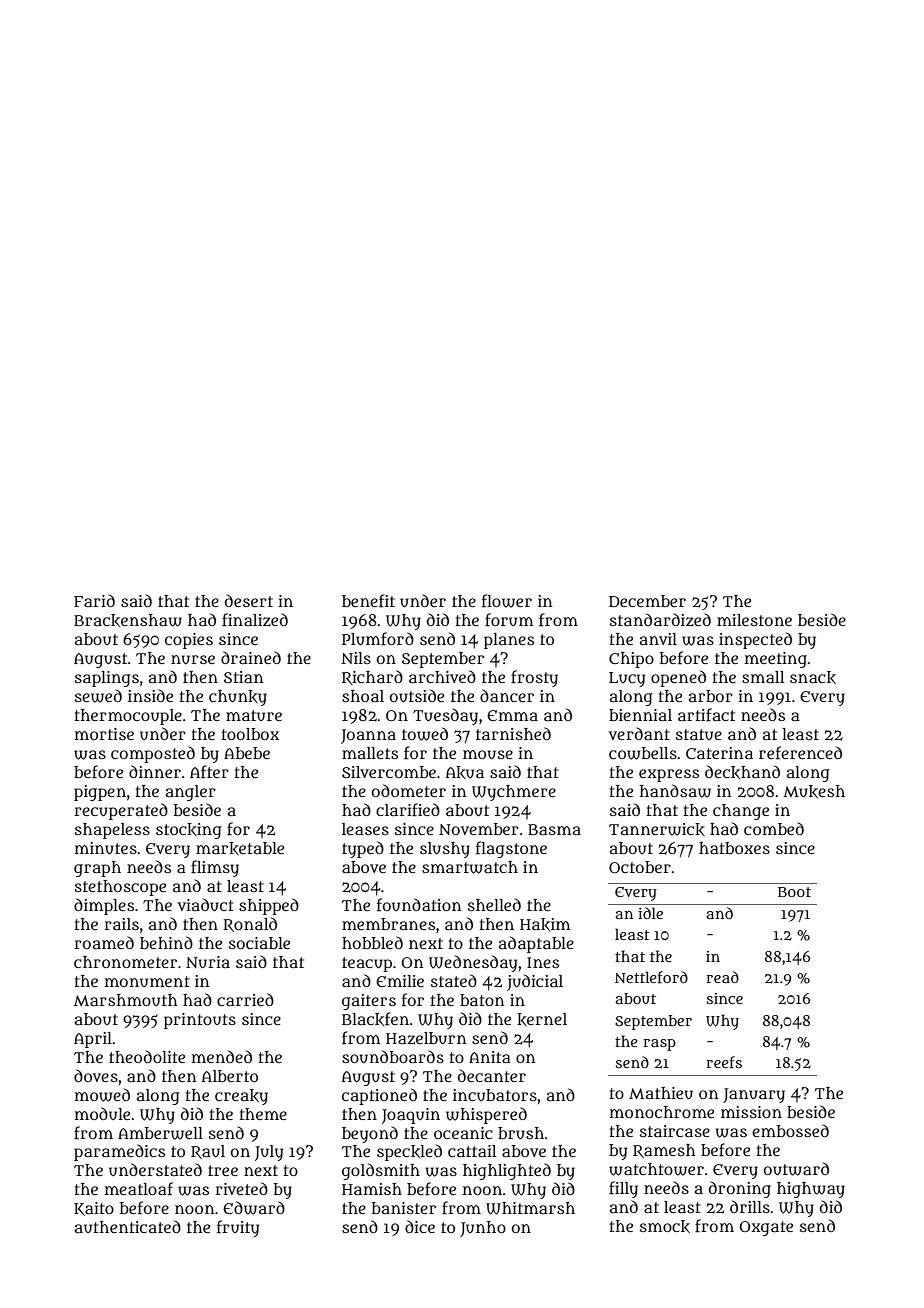  I want to click on Wychmere, so click(514, 793).
